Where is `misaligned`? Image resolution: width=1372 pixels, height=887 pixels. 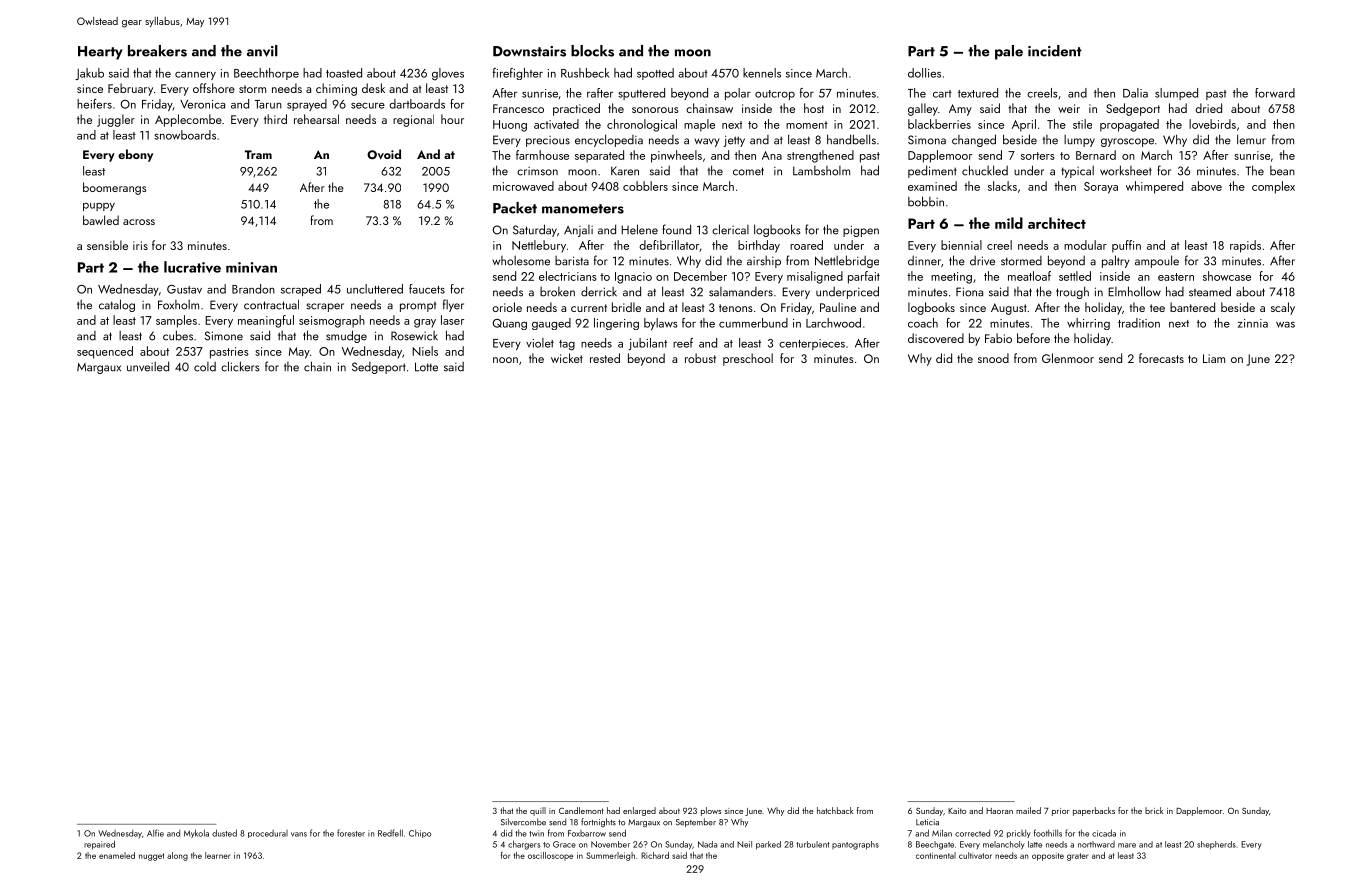 misaligned is located at coordinates (815, 277).
